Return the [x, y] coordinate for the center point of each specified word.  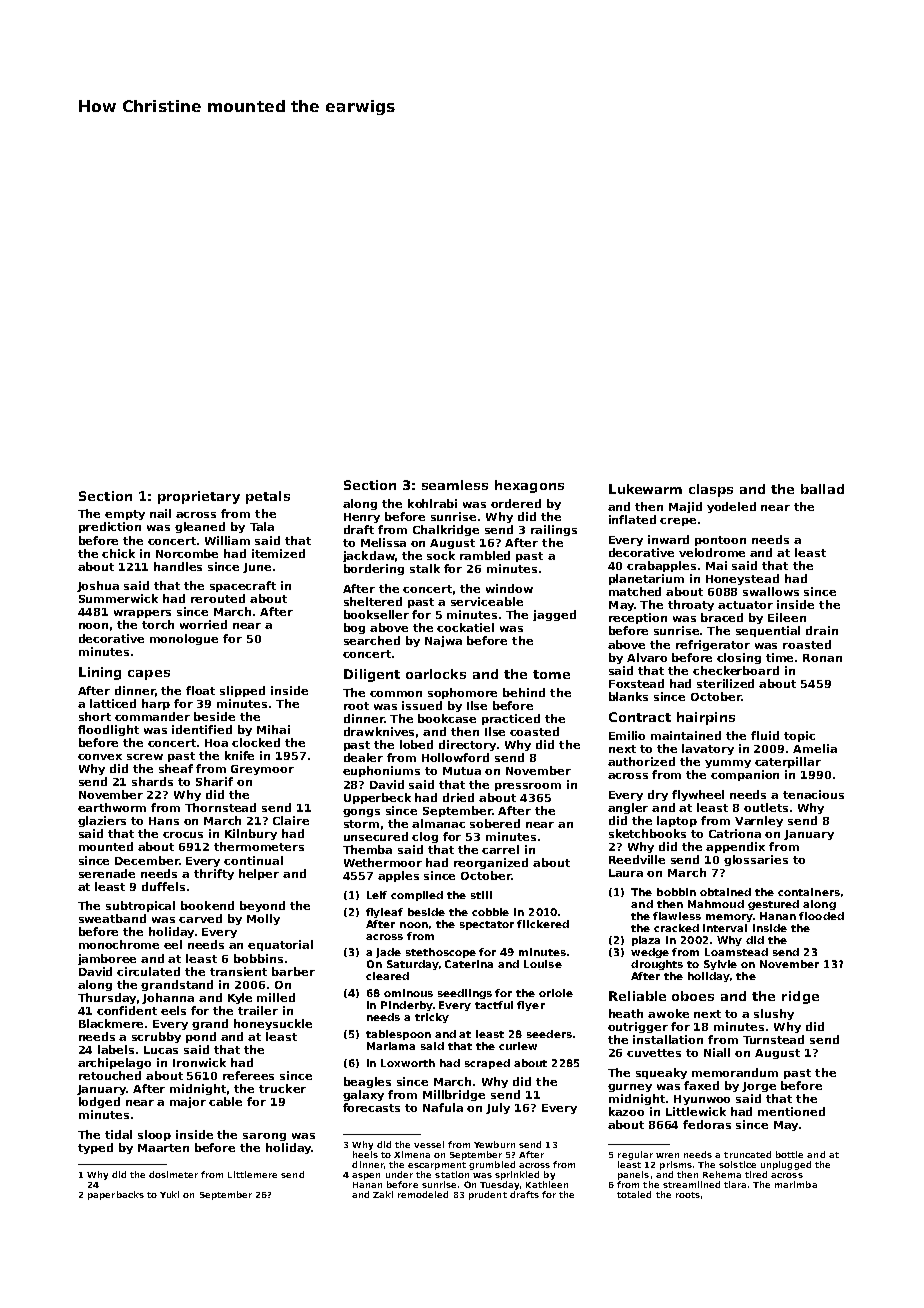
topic [799, 736]
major [188, 1102]
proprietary [199, 497]
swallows [771, 591]
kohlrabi [432, 503]
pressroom [528, 787]
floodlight [108, 730]
